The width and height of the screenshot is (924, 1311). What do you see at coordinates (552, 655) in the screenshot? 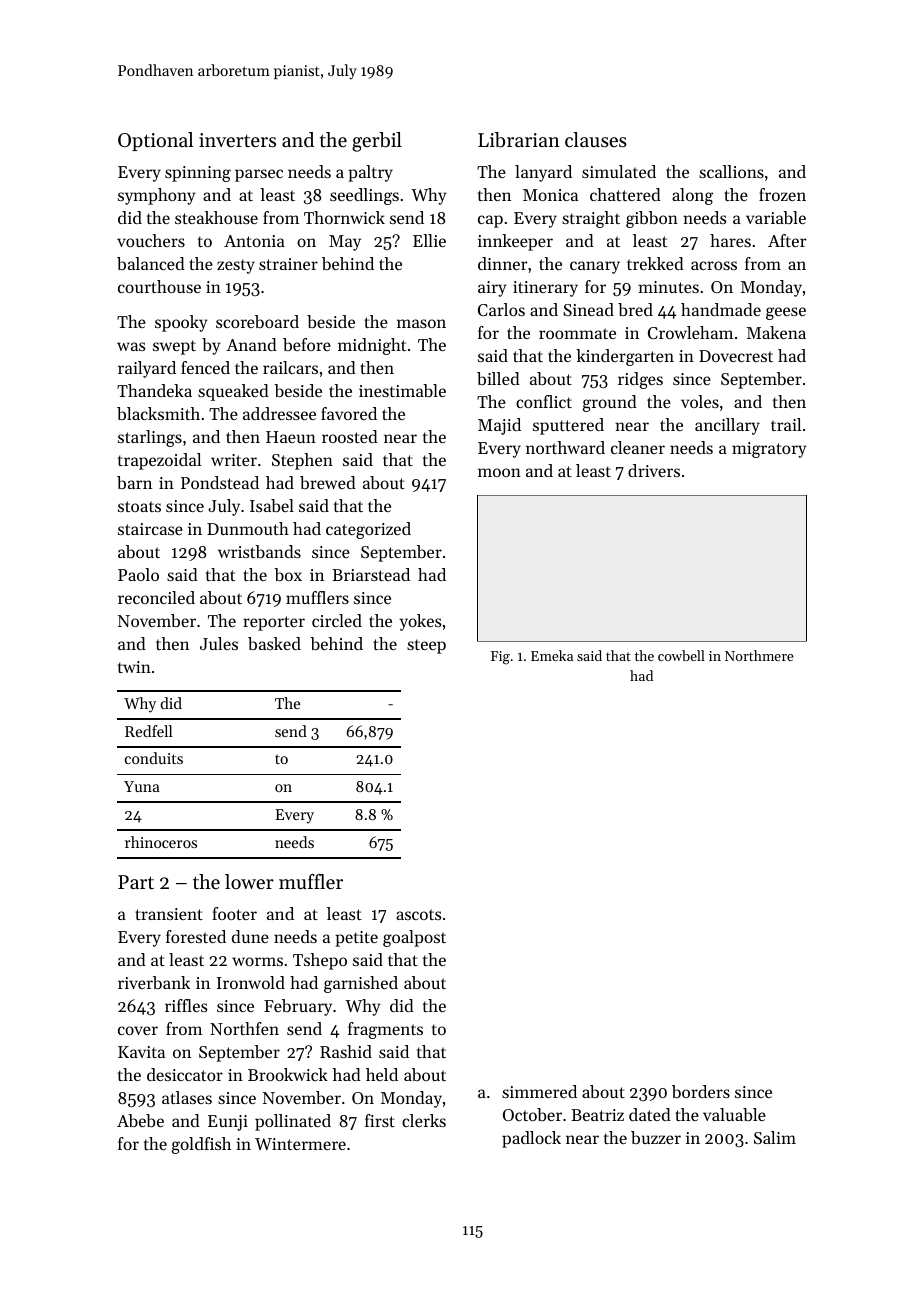
I see `Emeka` at bounding box center [552, 655].
